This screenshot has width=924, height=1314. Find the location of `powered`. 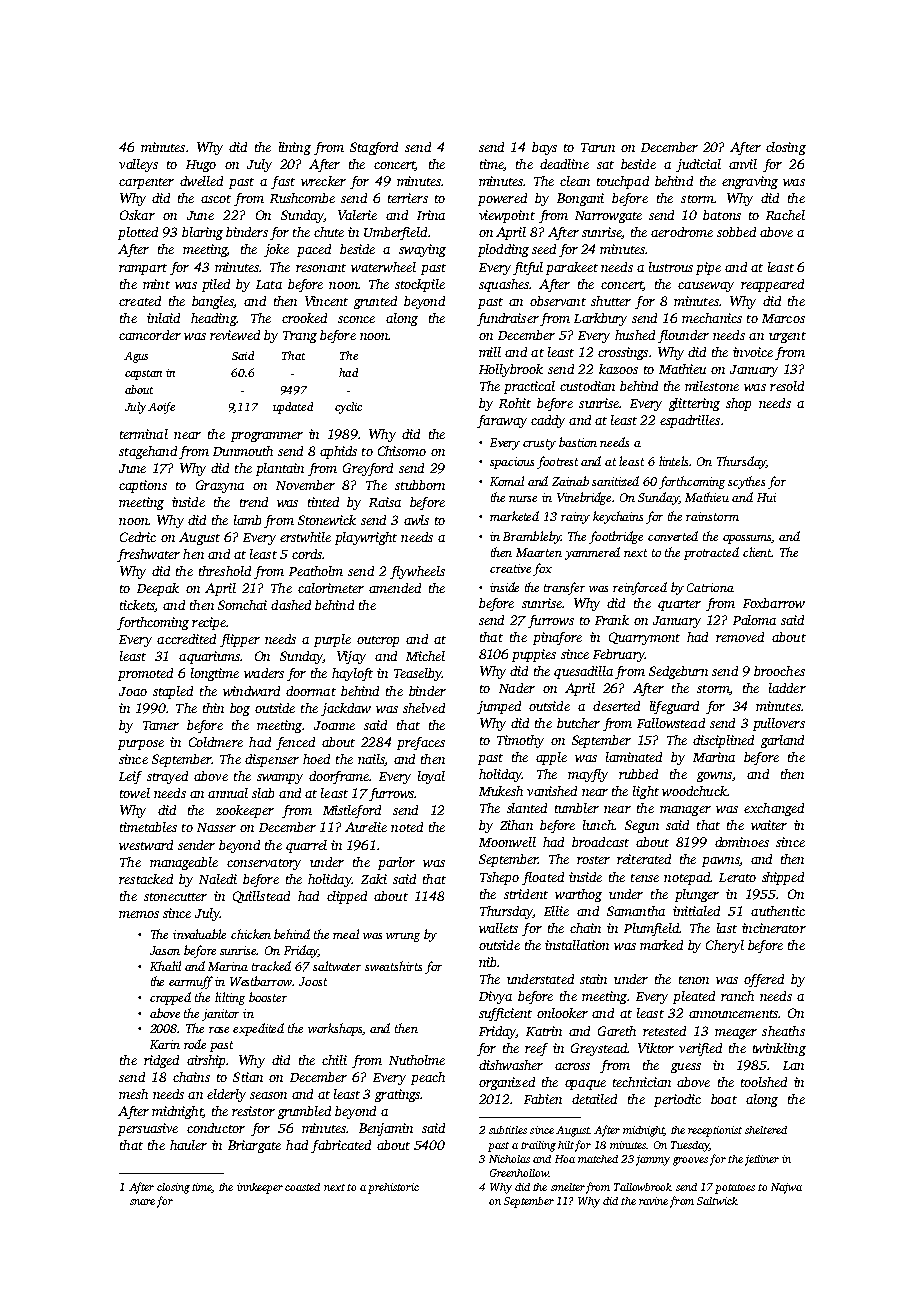

powered is located at coordinates (502, 199).
